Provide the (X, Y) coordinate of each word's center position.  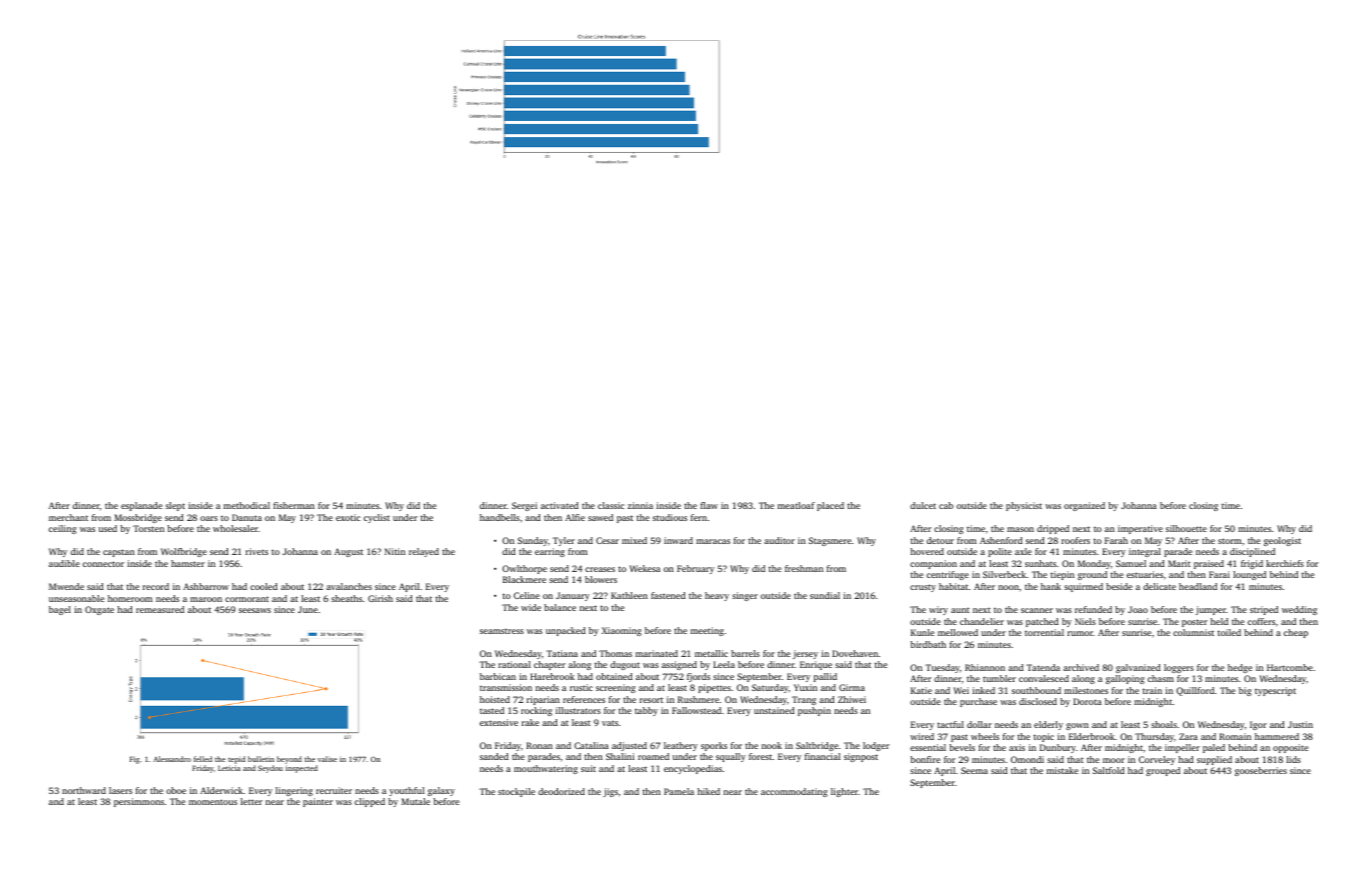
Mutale (415, 801)
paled (1214, 748)
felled (203, 759)
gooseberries (1261, 771)
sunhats (1040, 563)
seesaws (255, 610)
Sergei (524, 506)
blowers (601, 579)
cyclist (377, 518)
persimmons (139, 802)
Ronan (539, 745)
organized (1084, 506)
